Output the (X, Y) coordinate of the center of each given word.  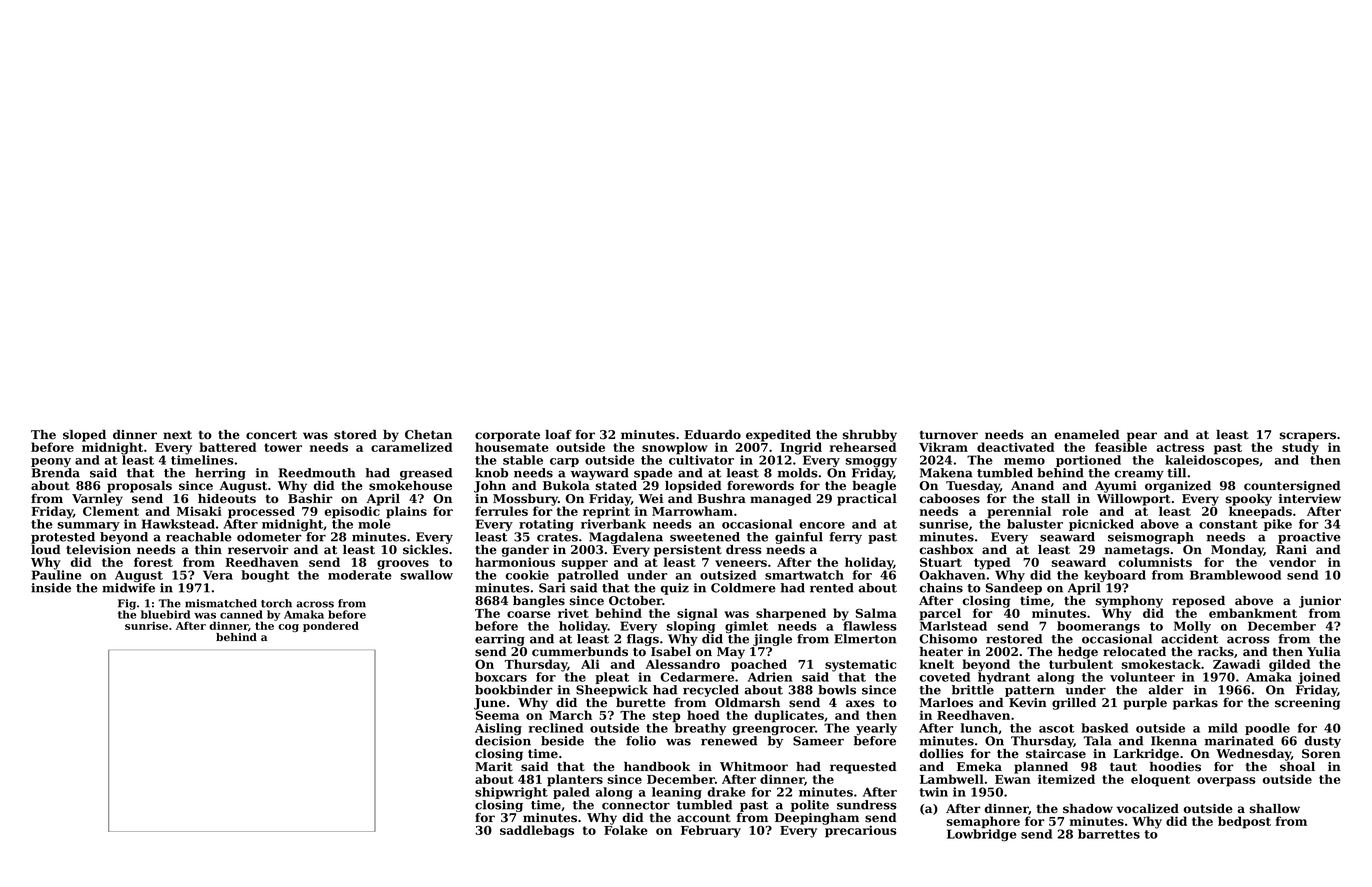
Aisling (498, 729)
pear (1142, 437)
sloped (84, 436)
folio (641, 741)
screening (1307, 704)
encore (822, 525)
